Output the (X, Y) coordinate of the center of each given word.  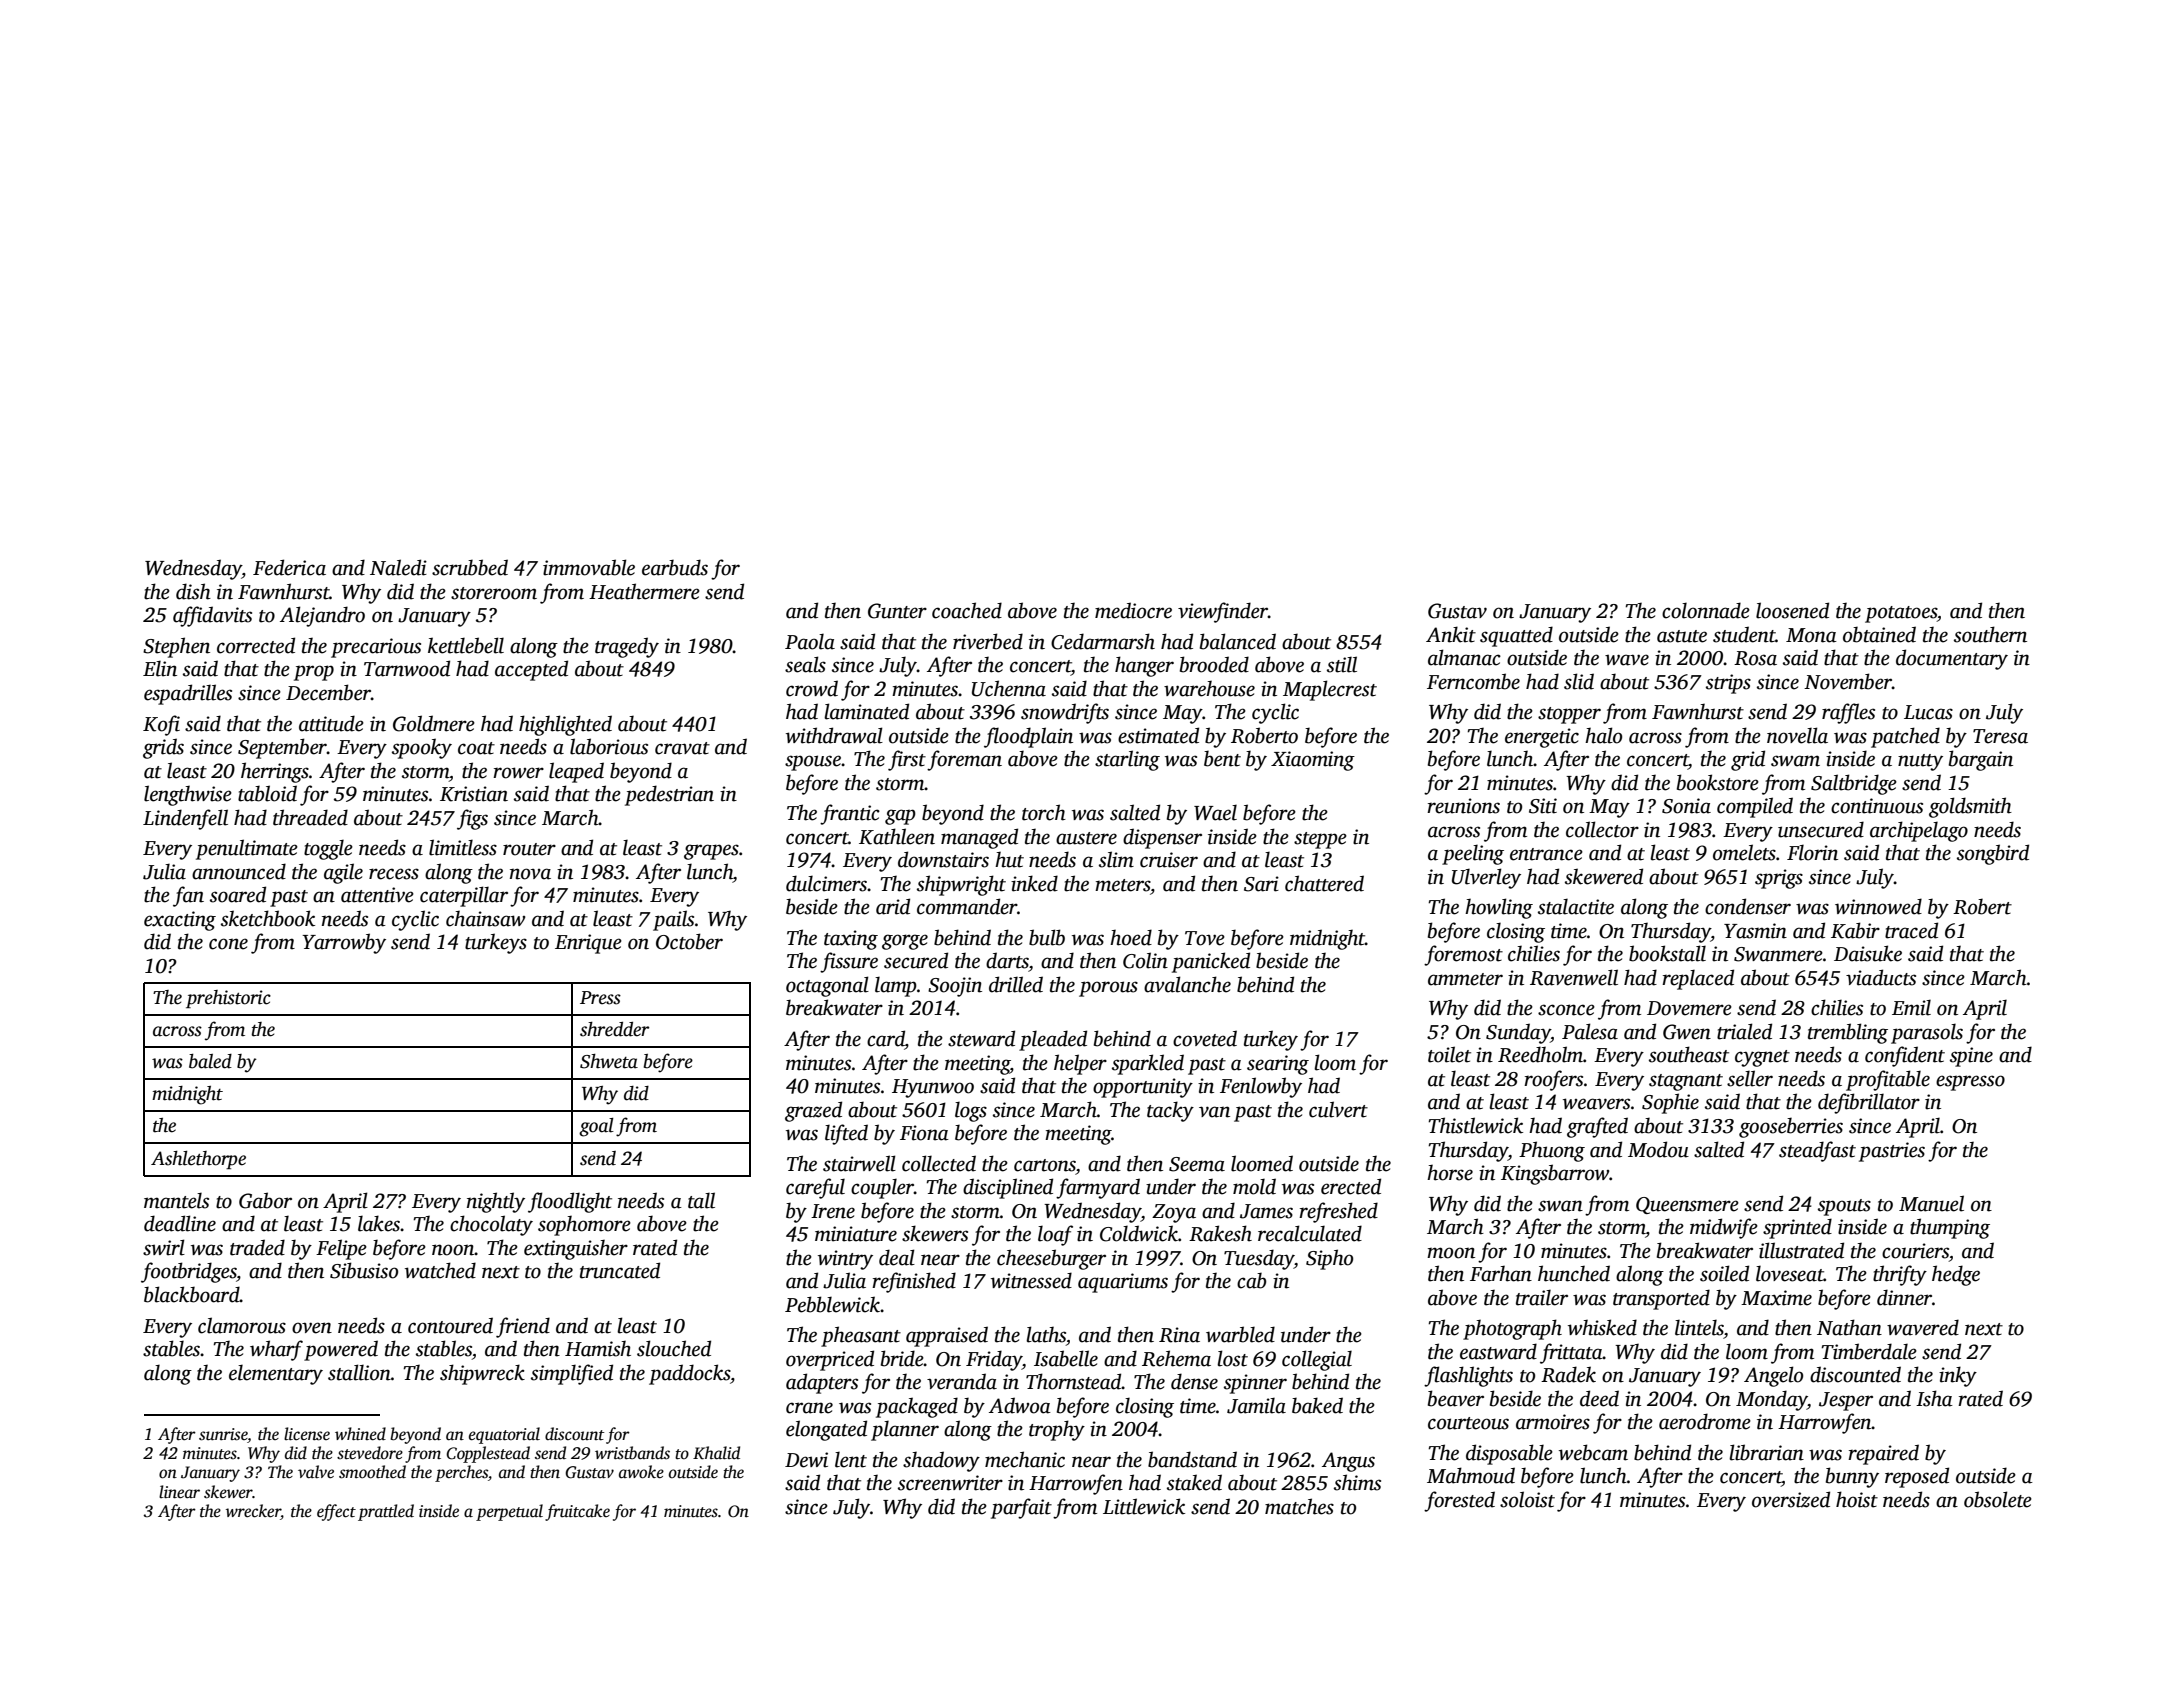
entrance (1546, 854)
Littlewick (1144, 1506)
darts (1007, 960)
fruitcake (577, 1512)
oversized (1791, 1499)
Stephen (176, 647)
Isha (1934, 1398)
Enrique (588, 944)
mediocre (1133, 610)
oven (312, 1328)
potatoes (1901, 614)
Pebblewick (833, 1304)
